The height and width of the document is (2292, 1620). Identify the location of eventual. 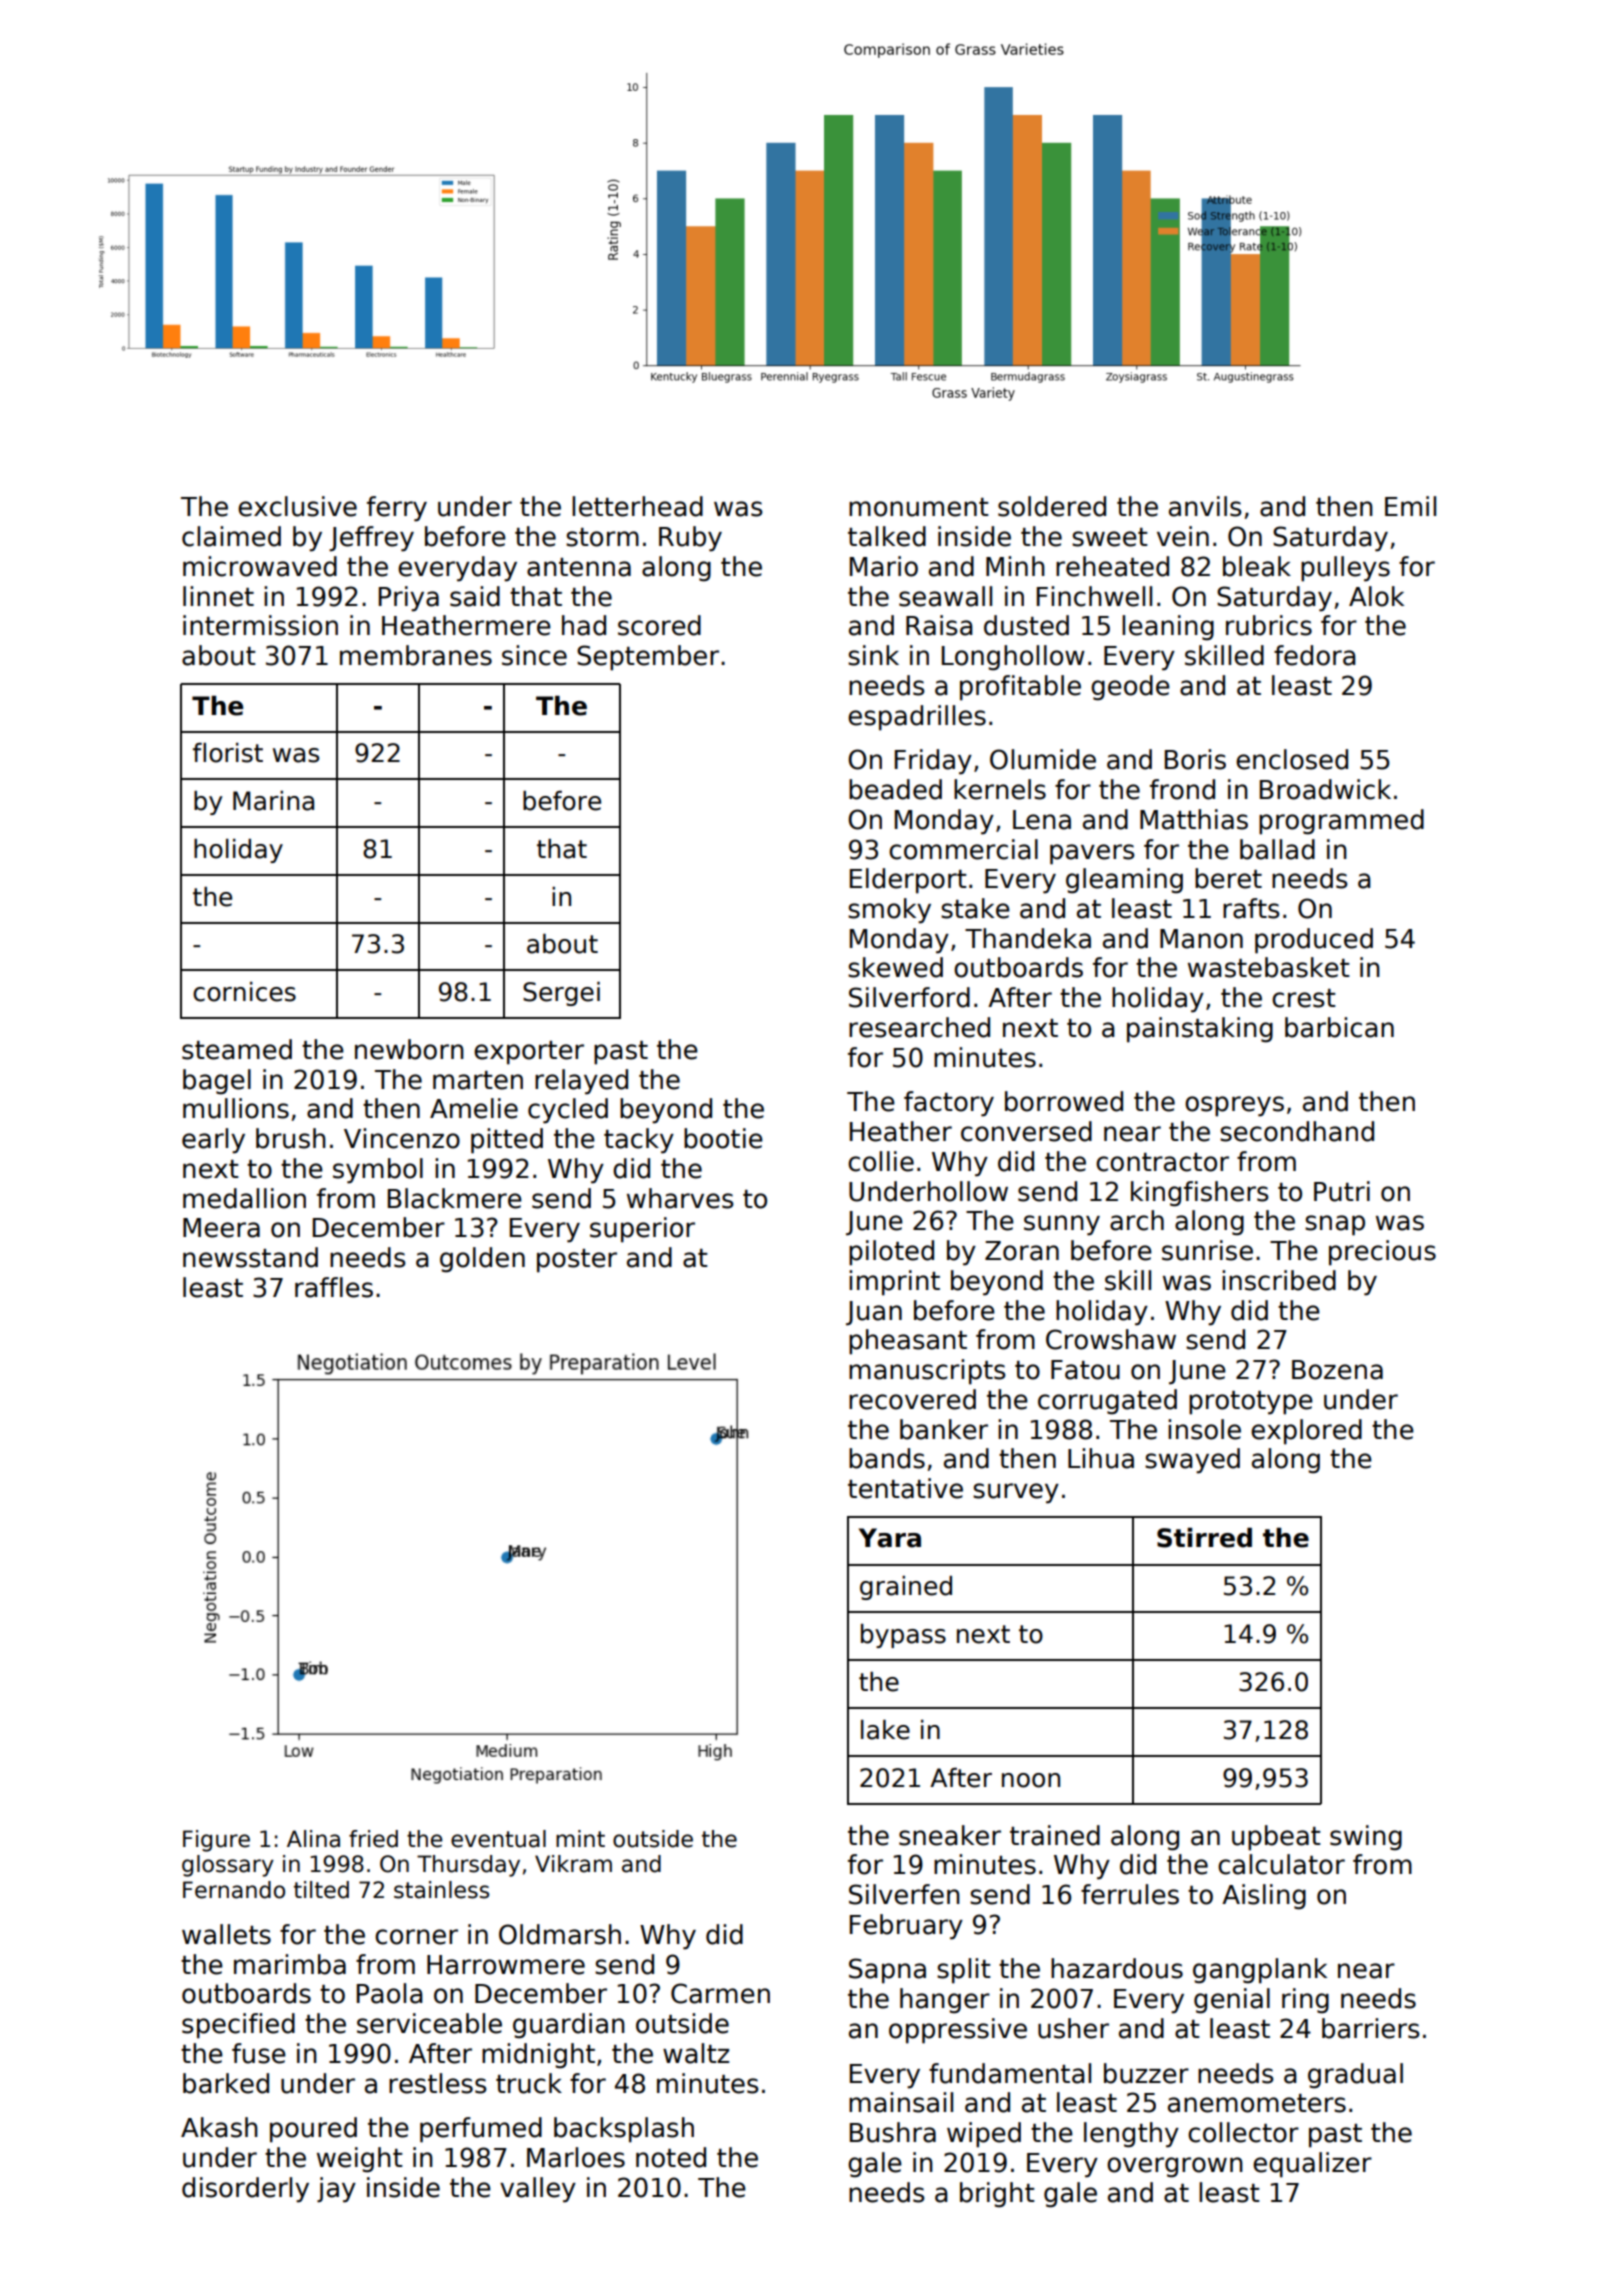
(498, 1839).
